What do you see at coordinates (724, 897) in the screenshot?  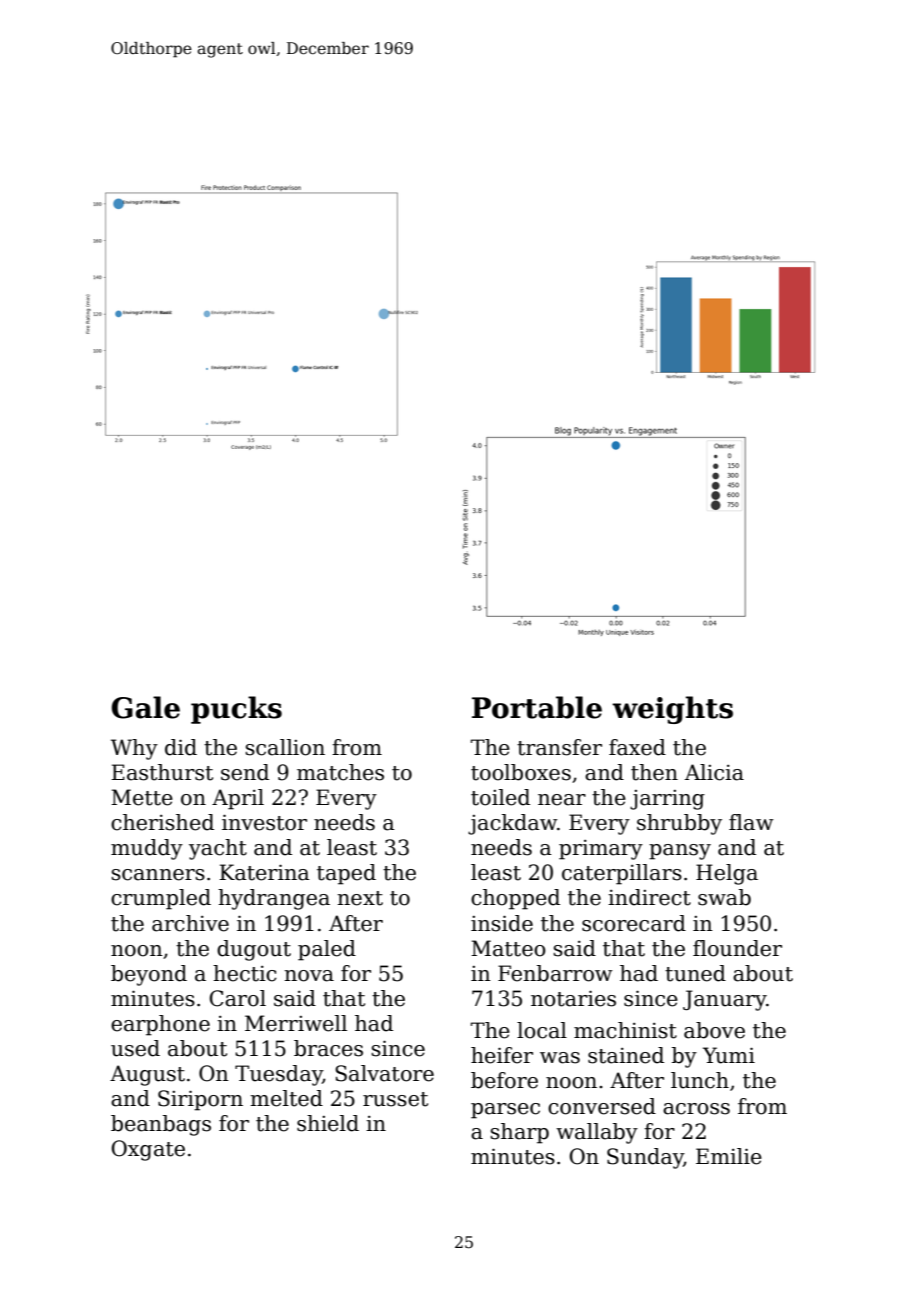 I see `swab` at bounding box center [724, 897].
